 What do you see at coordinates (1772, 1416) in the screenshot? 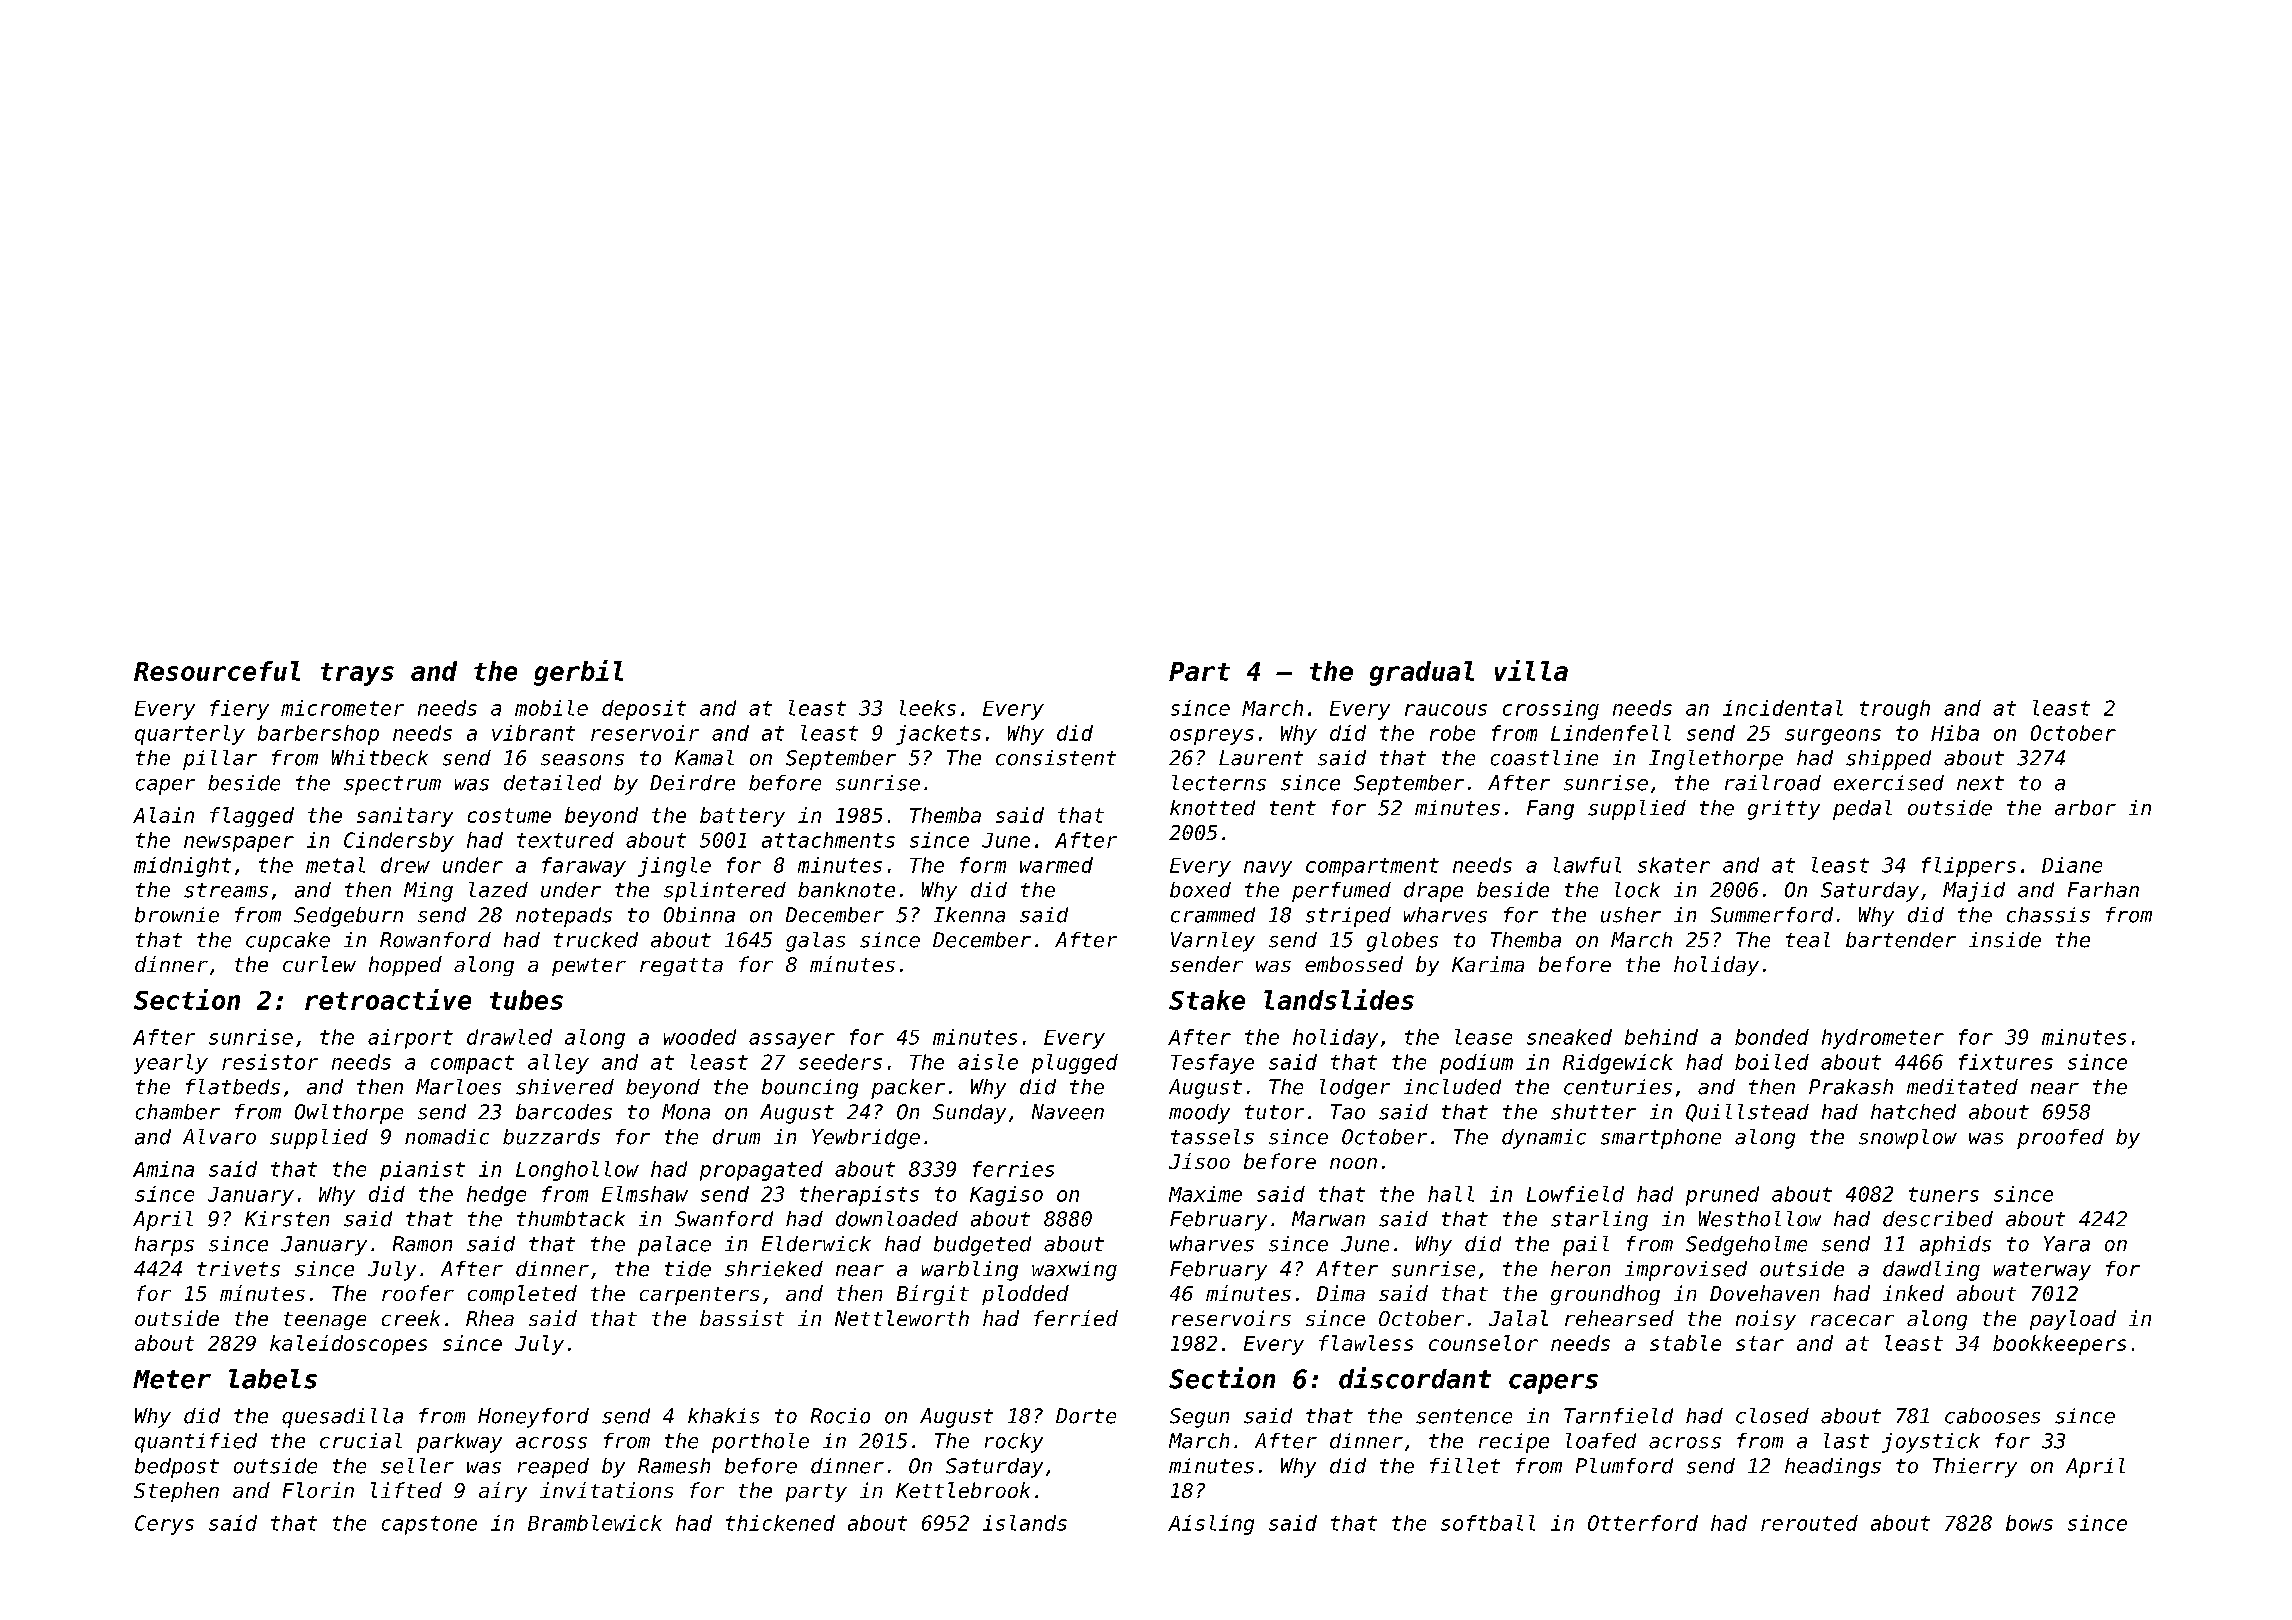
I see `closed` at bounding box center [1772, 1416].
